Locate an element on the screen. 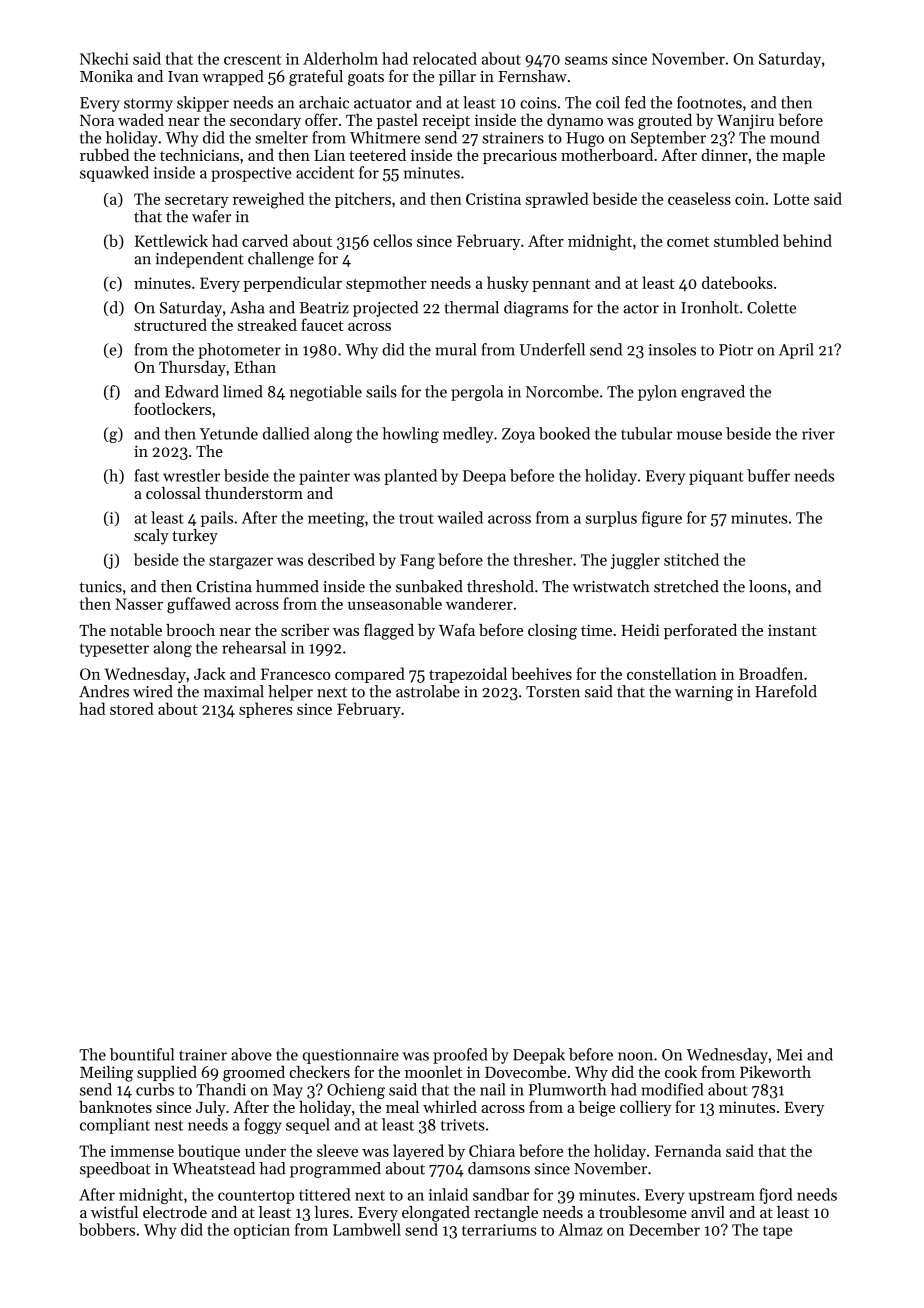 This screenshot has width=924, height=1308. relocated is located at coordinates (445, 58).
